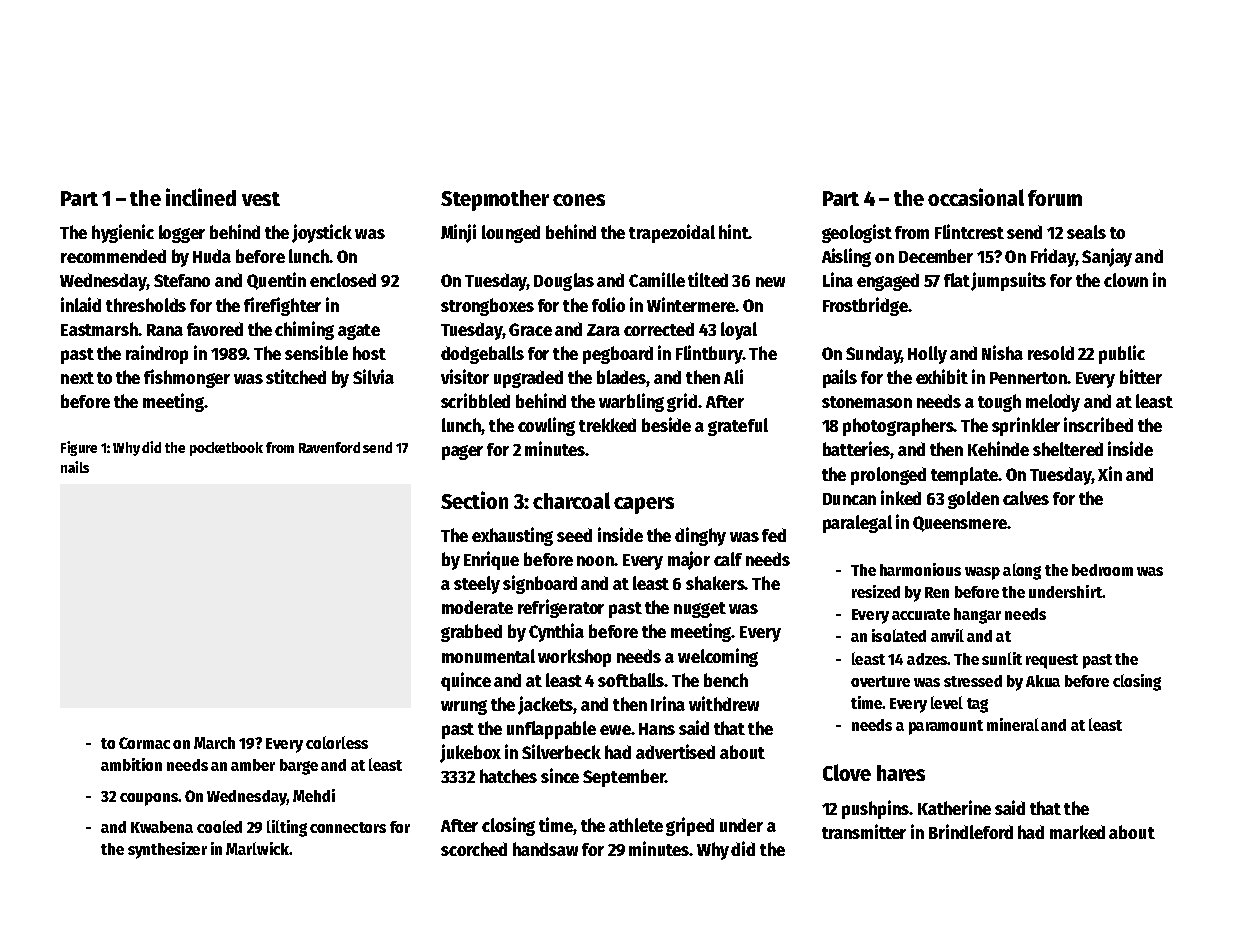 The height and width of the image is (952, 1233). I want to click on jackets, so click(546, 705).
